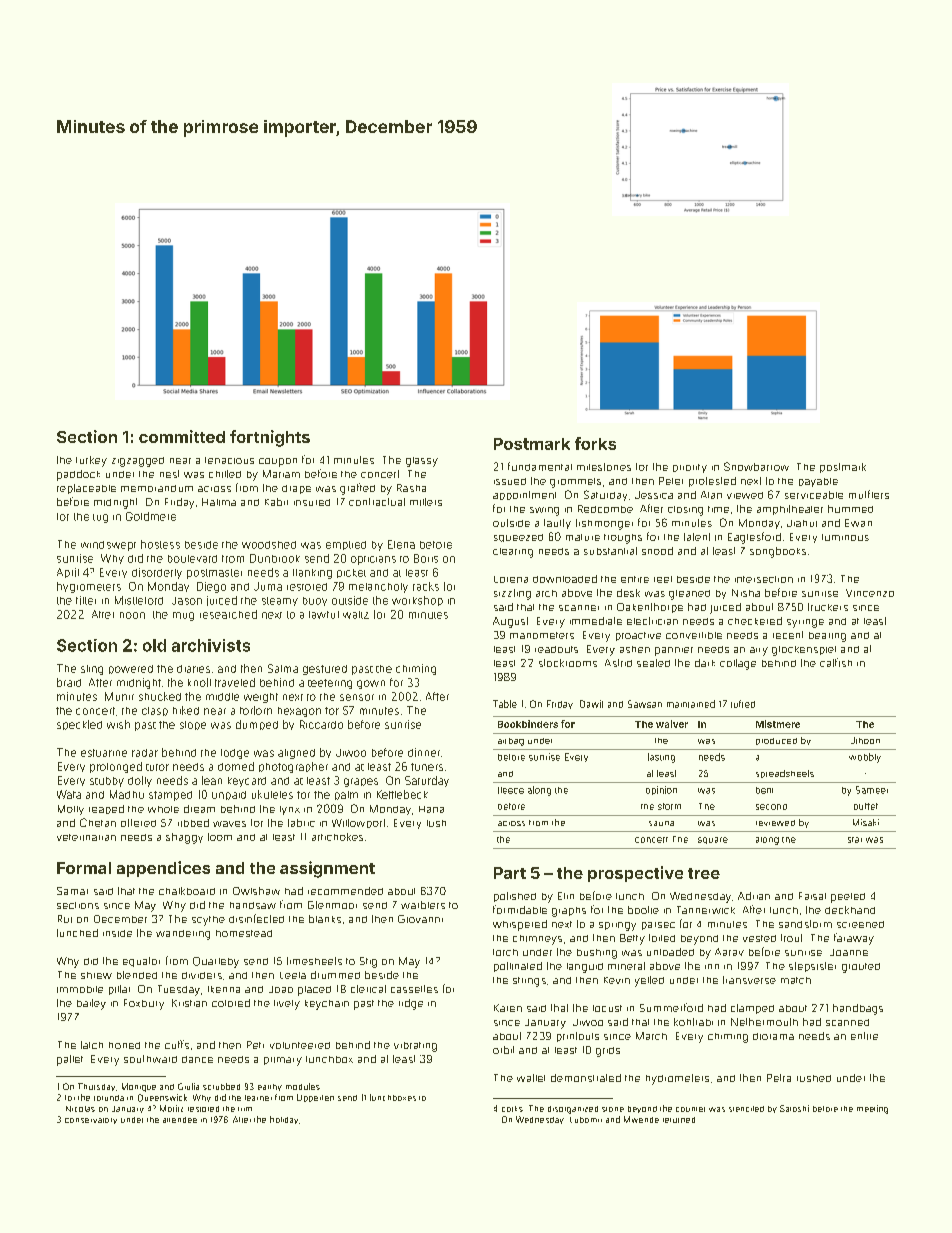  Describe the element at coordinates (80, 1109) in the screenshot. I see `Nicolas` at that location.
